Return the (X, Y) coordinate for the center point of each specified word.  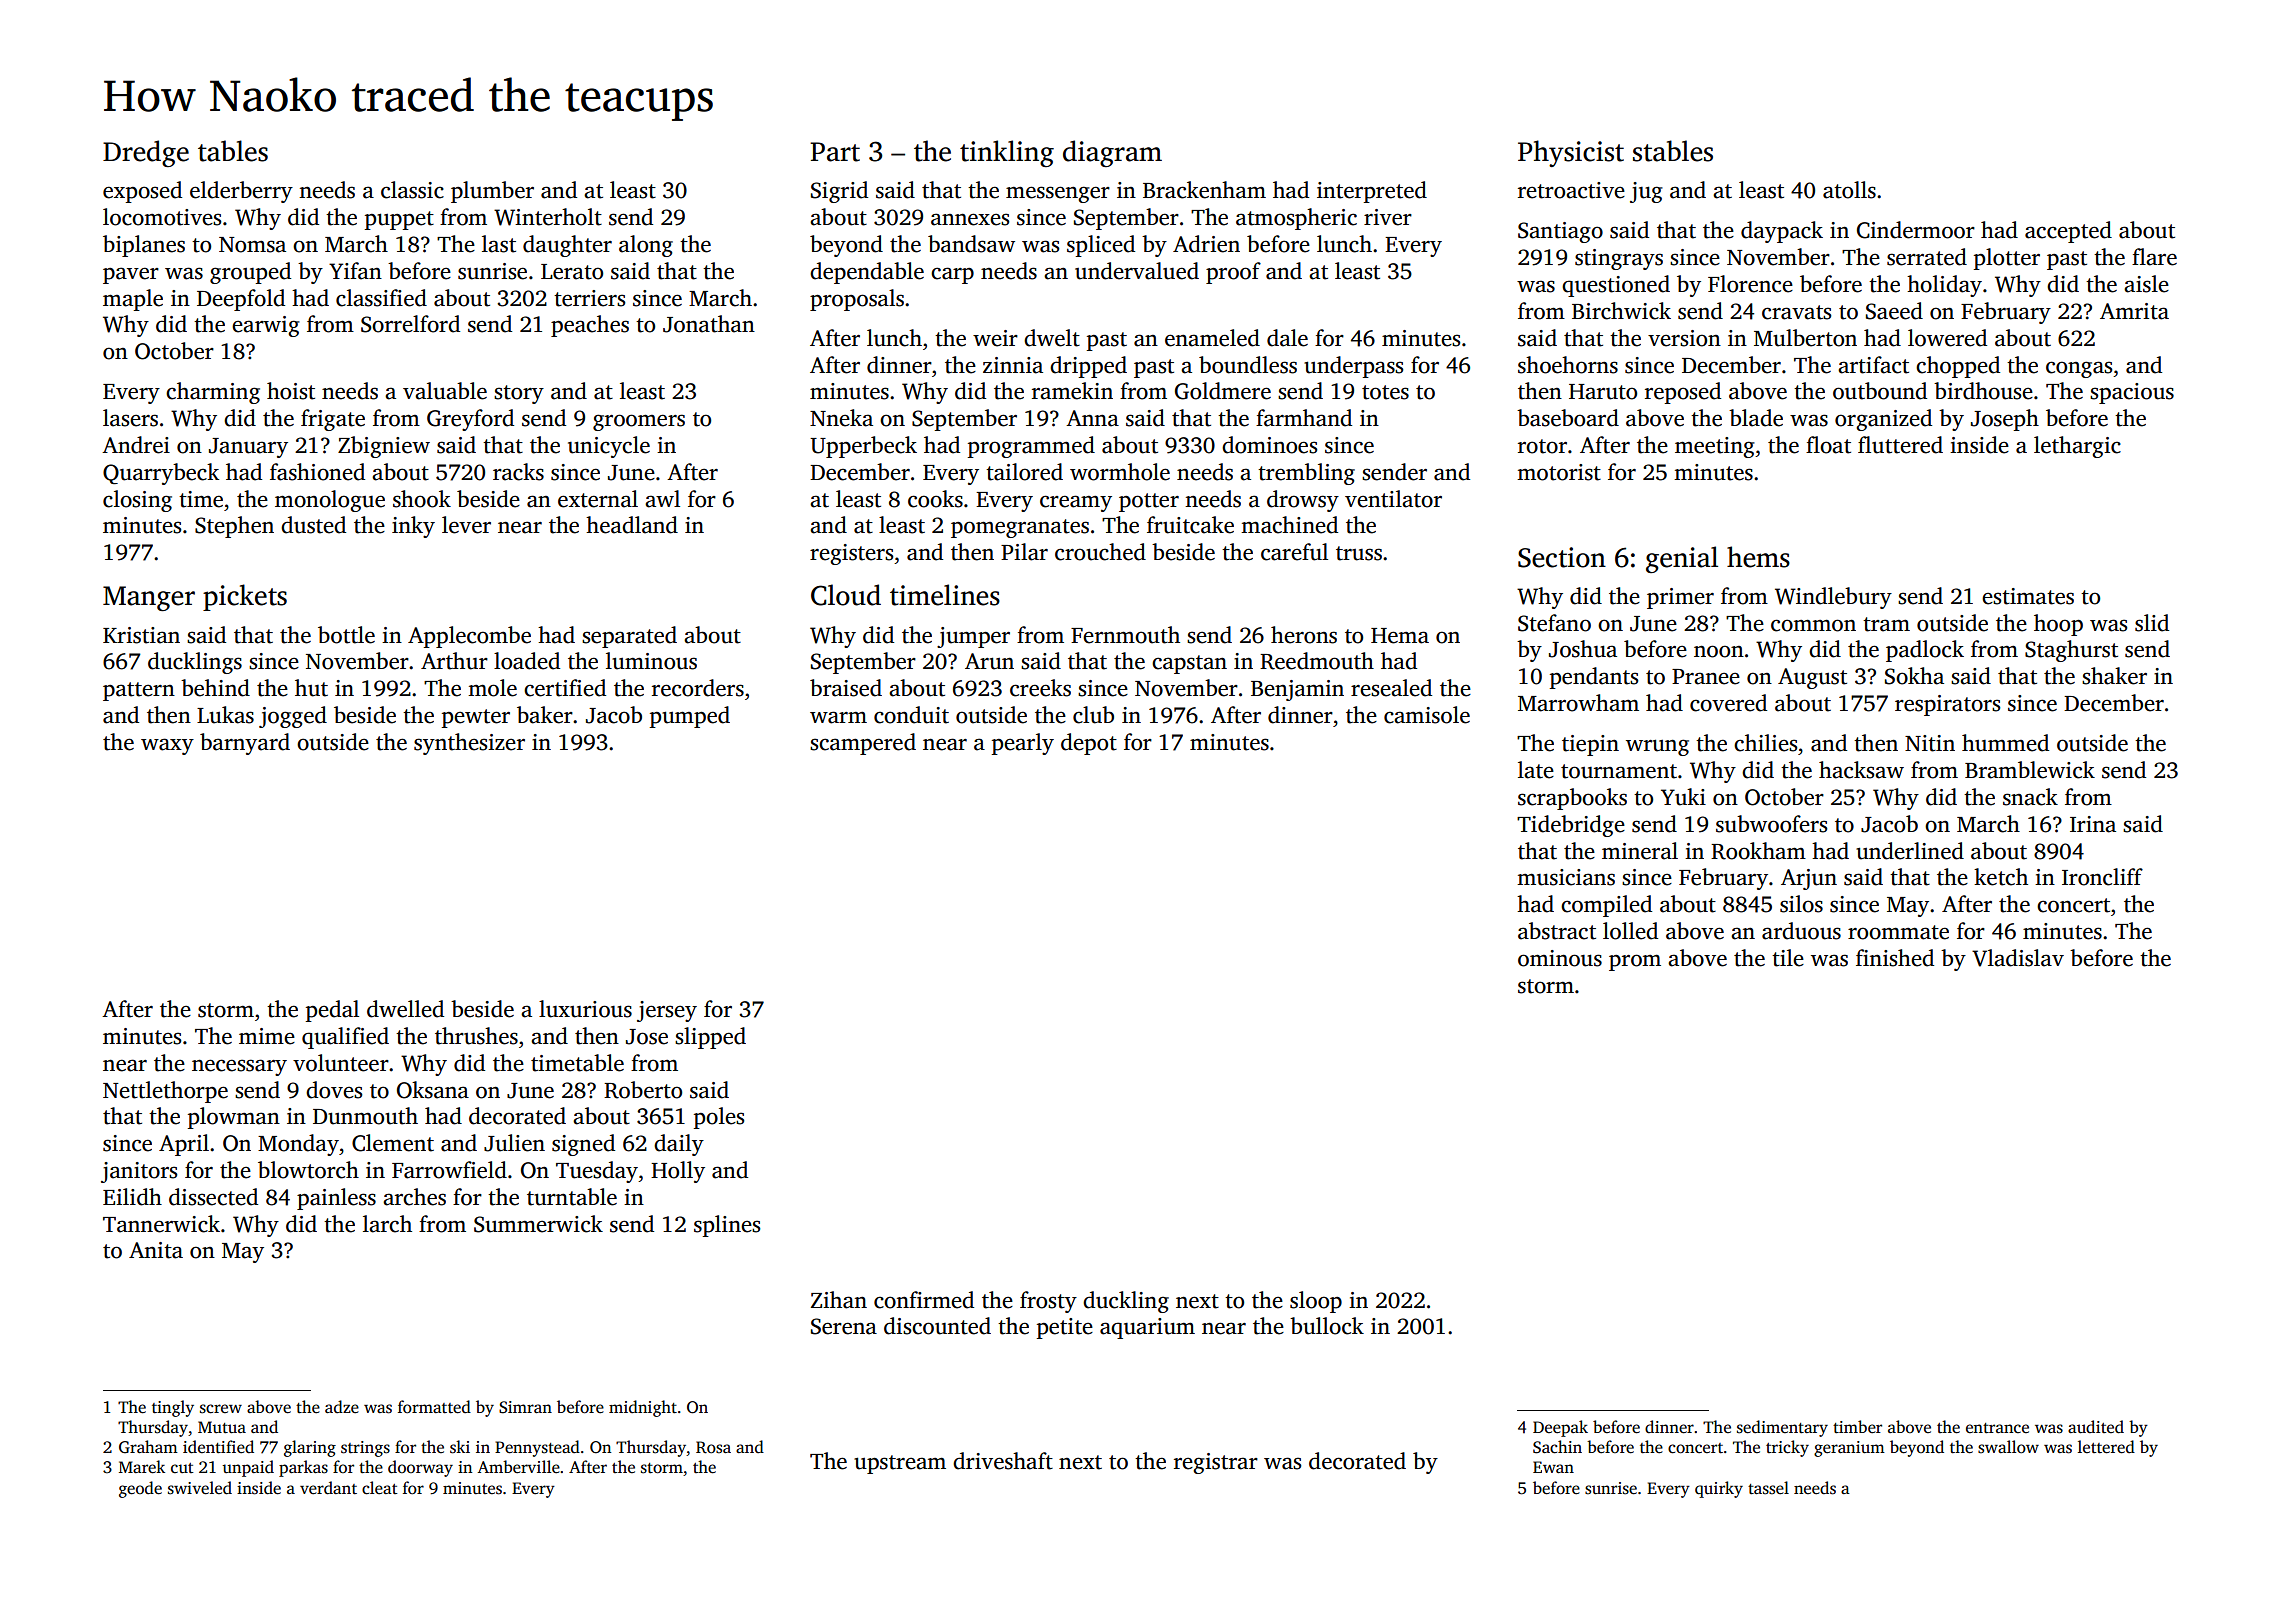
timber (1857, 1427)
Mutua (222, 1427)
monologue (330, 501)
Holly (678, 1172)
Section (1562, 557)
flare (2154, 257)
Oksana (433, 1090)
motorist (1559, 472)
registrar (1216, 1463)
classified (381, 298)
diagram (1112, 153)
